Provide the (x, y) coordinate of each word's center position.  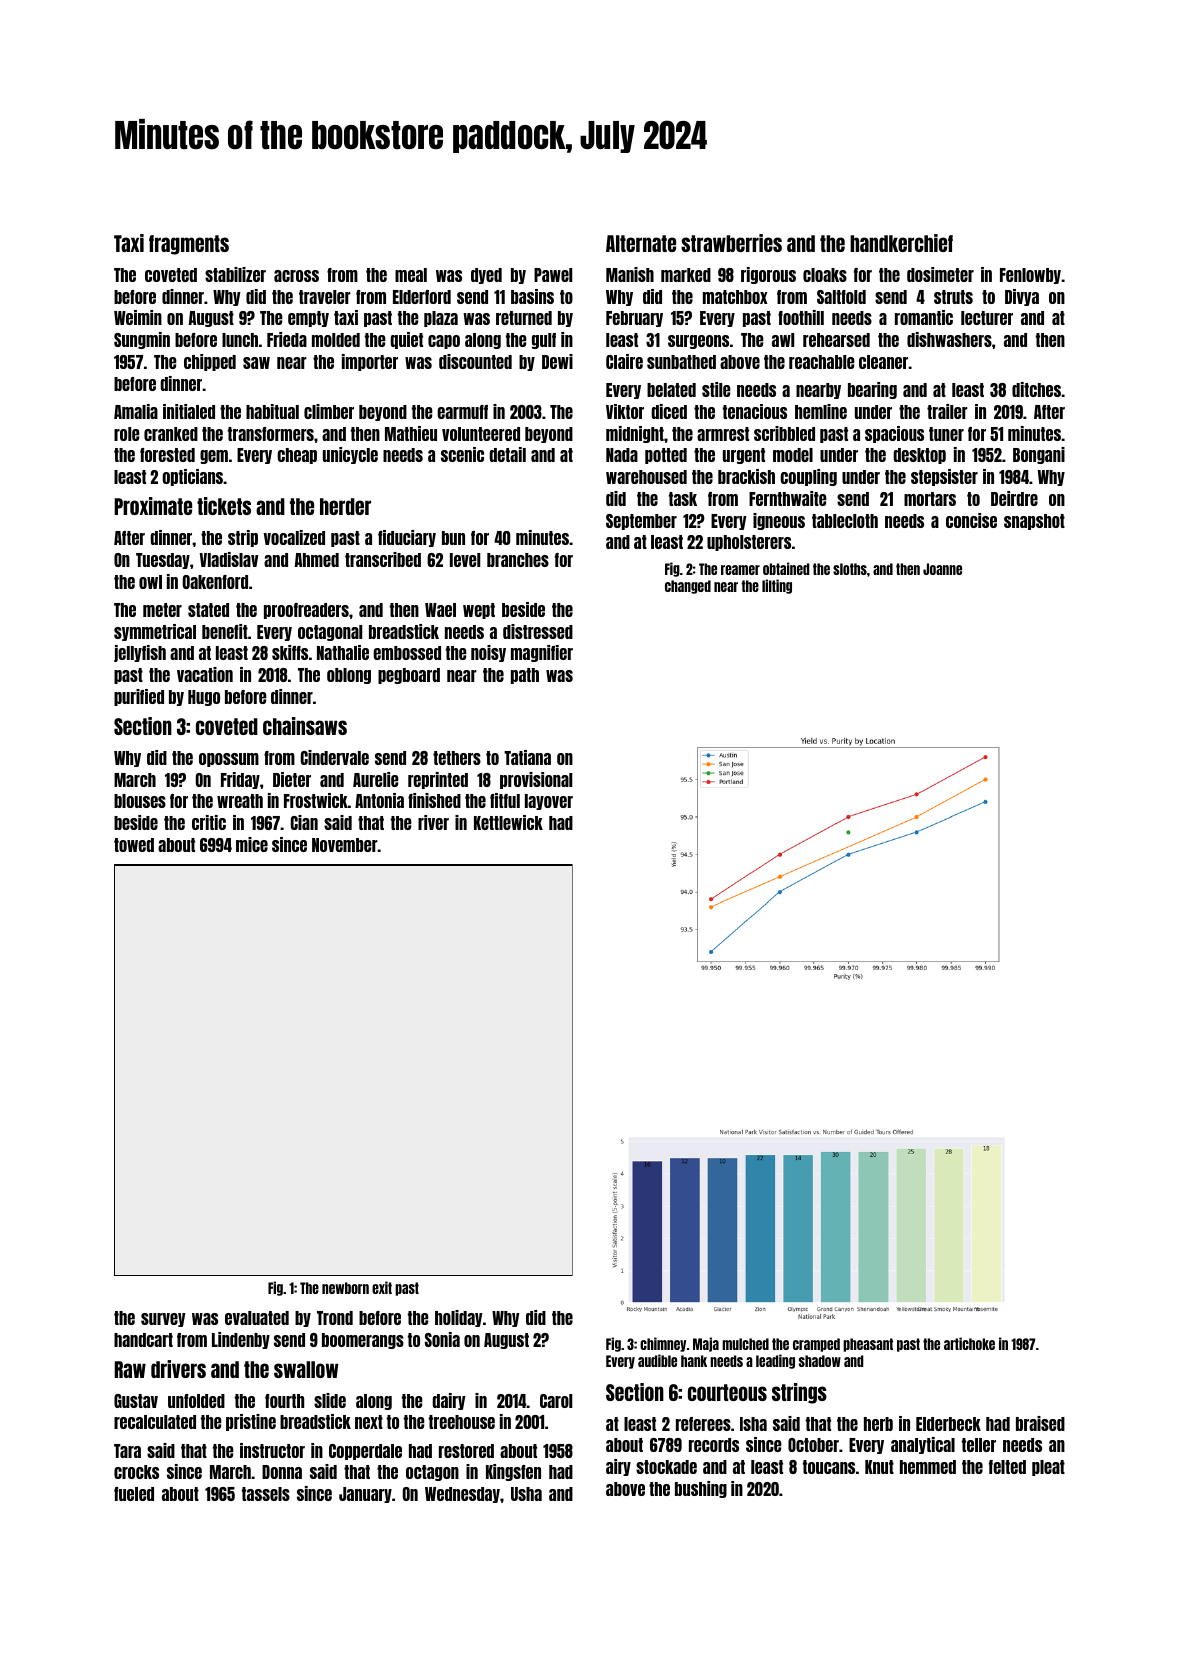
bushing (701, 1489)
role (127, 434)
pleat (1048, 1468)
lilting (777, 586)
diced (669, 411)
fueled (134, 1494)
